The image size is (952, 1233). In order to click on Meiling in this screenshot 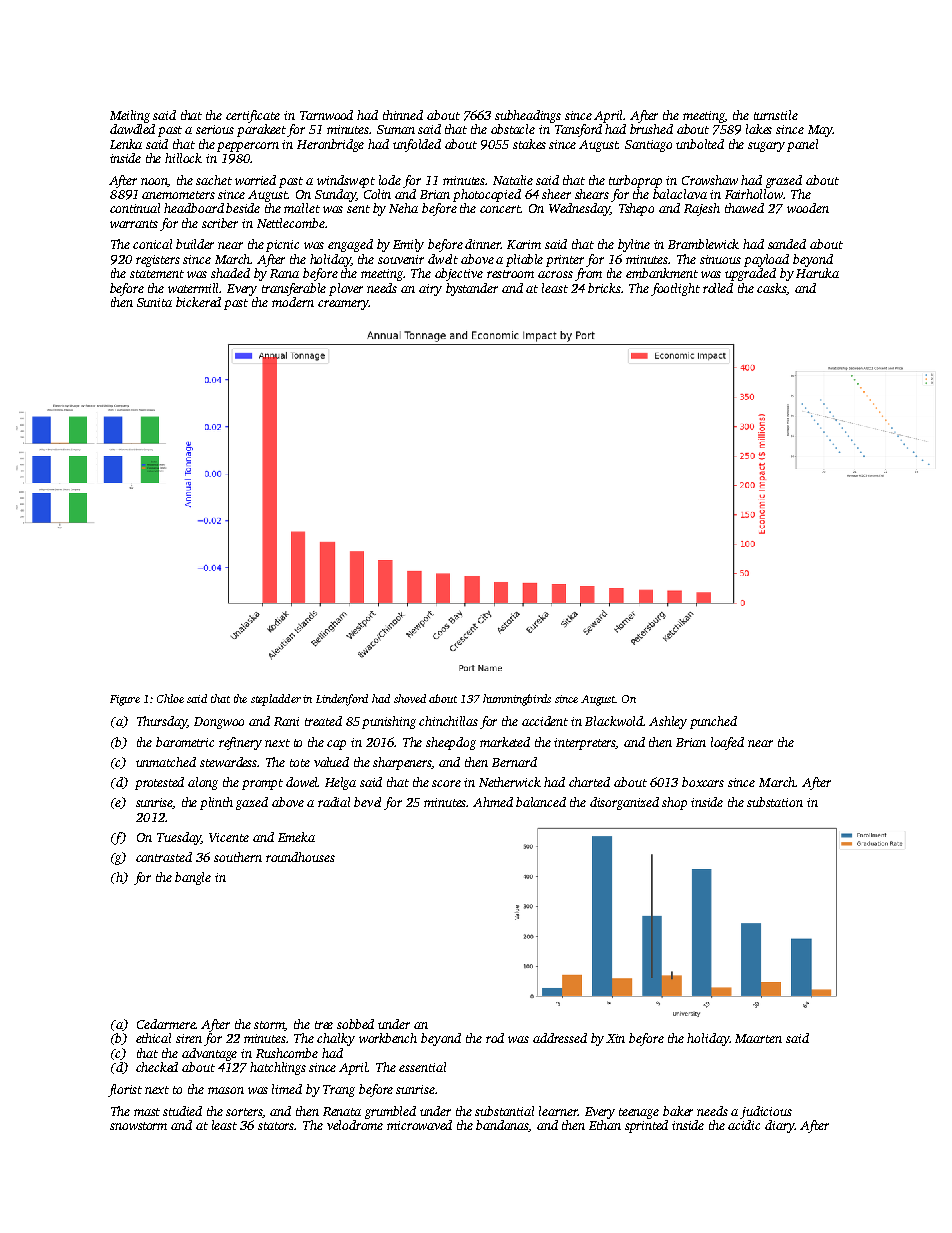, I will do `click(130, 116)`.
